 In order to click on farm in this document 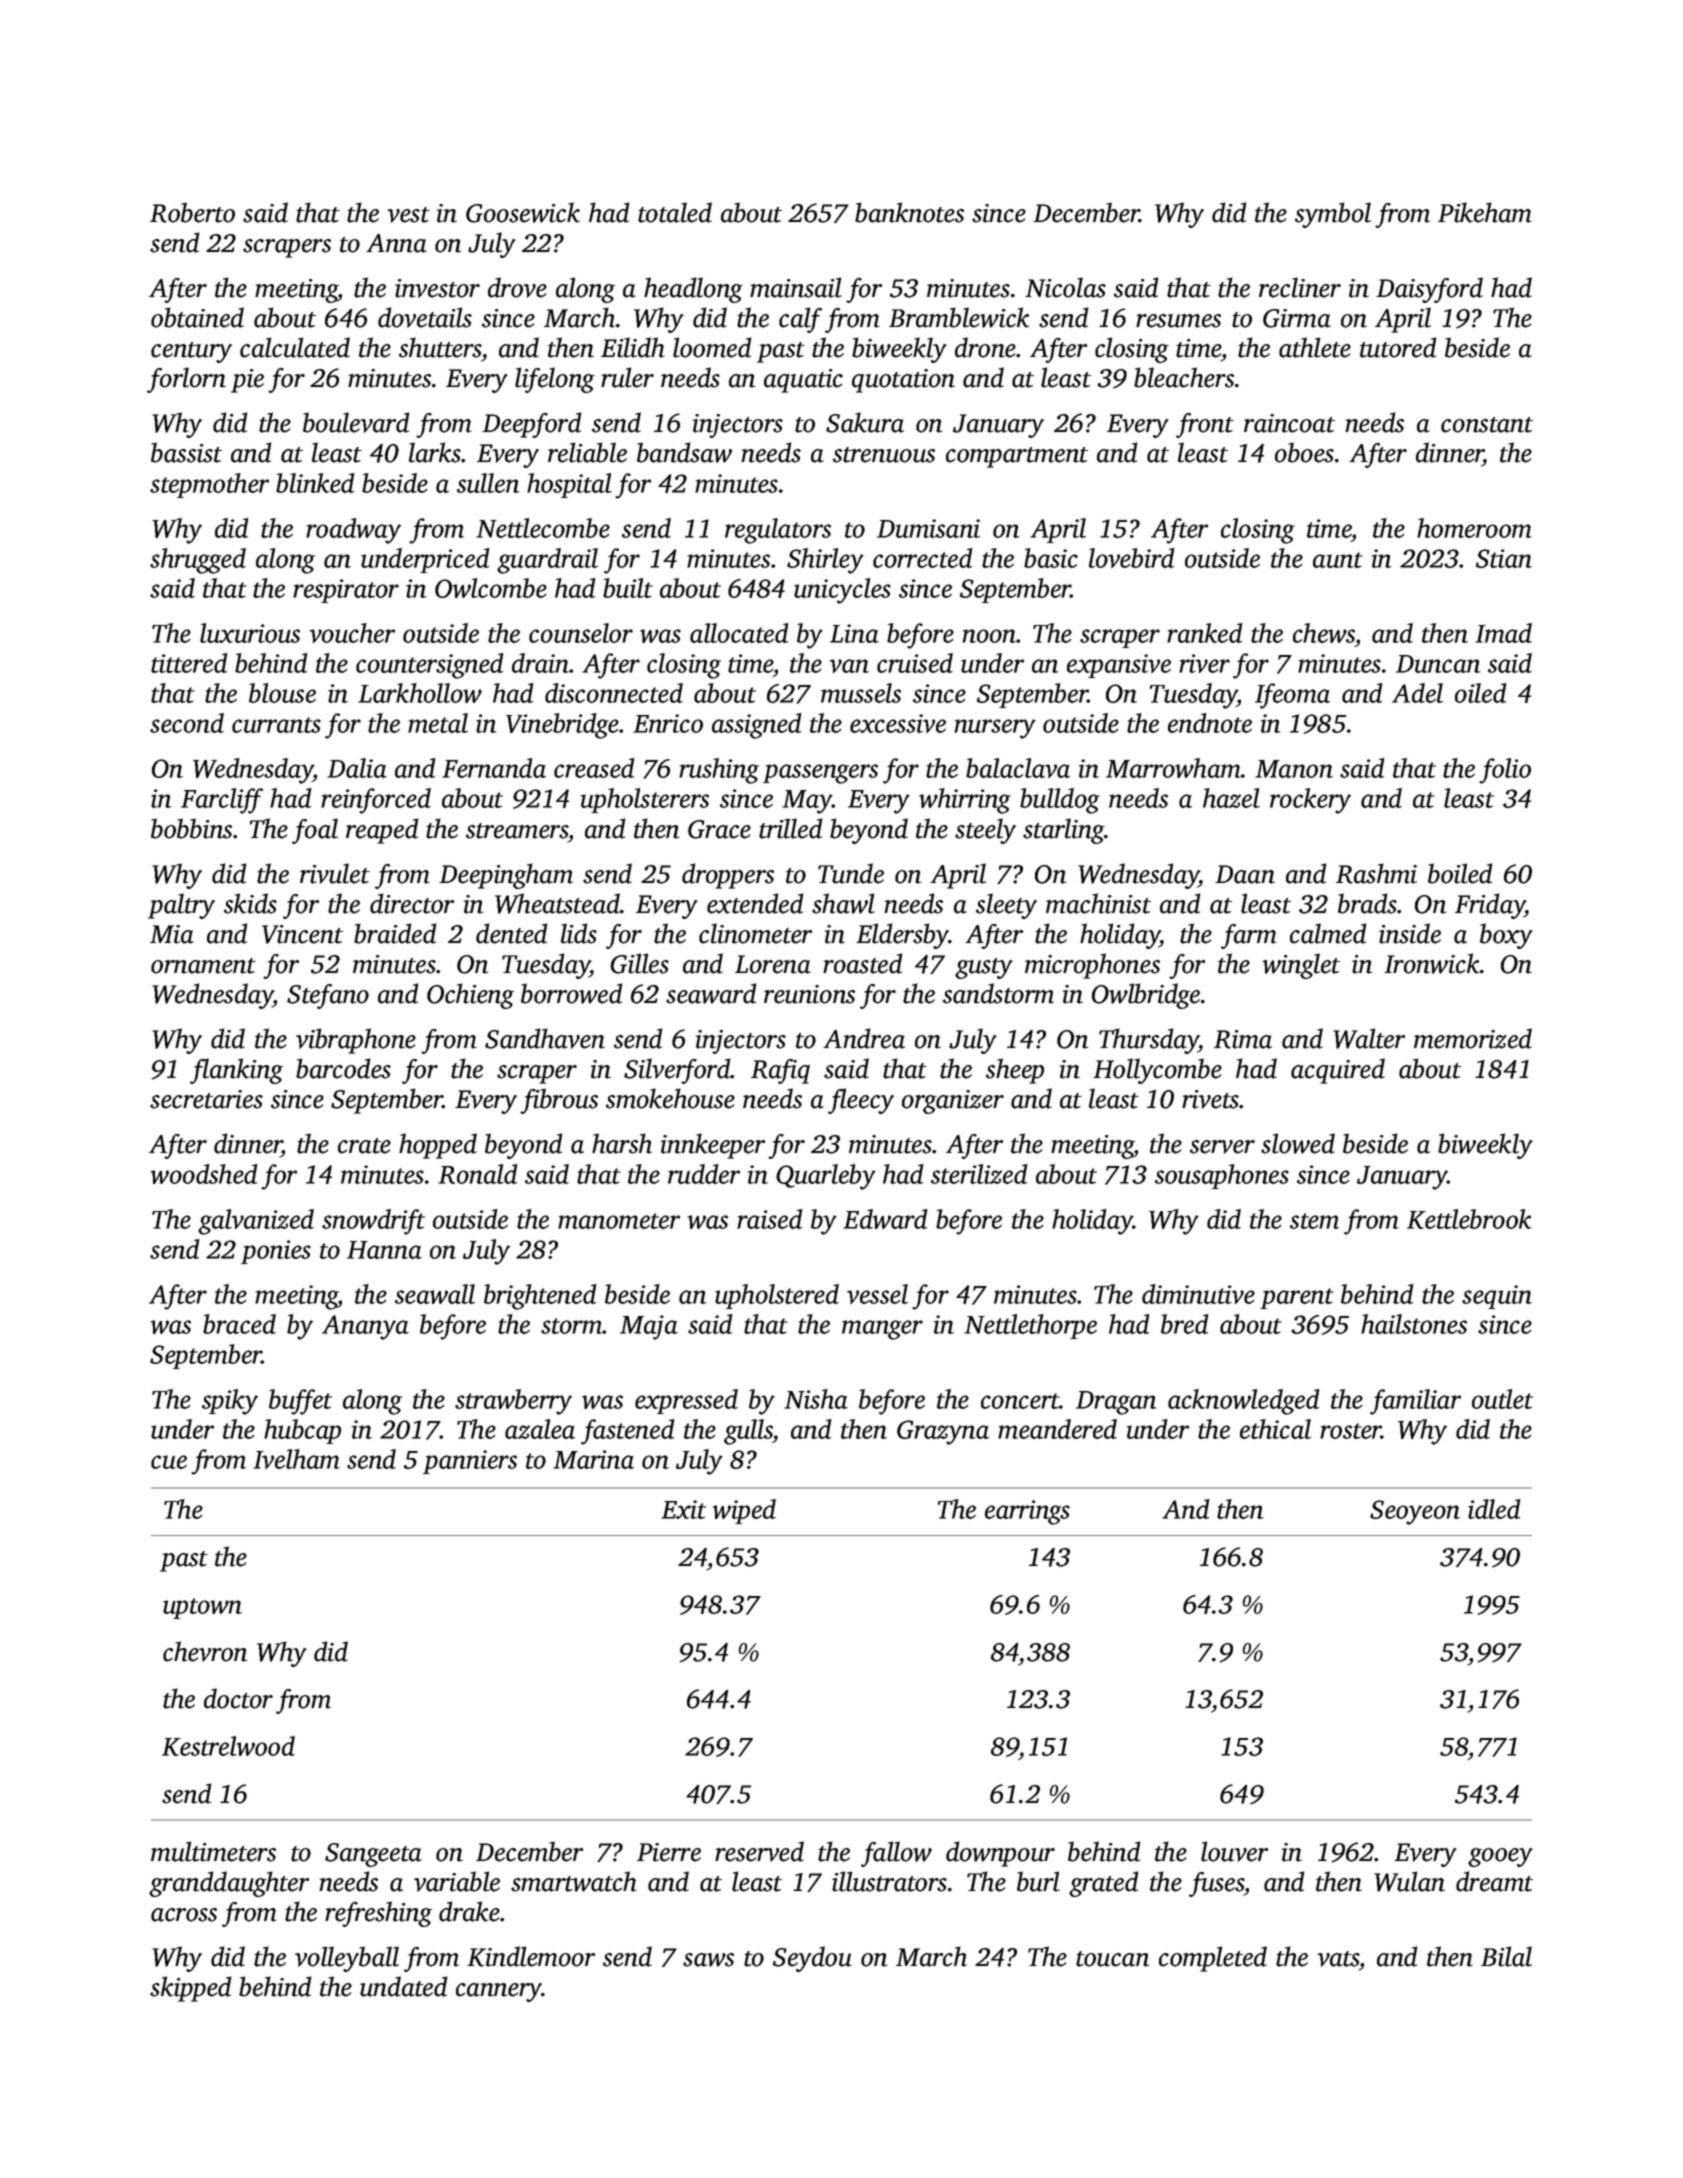, I will do `click(1249, 936)`.
